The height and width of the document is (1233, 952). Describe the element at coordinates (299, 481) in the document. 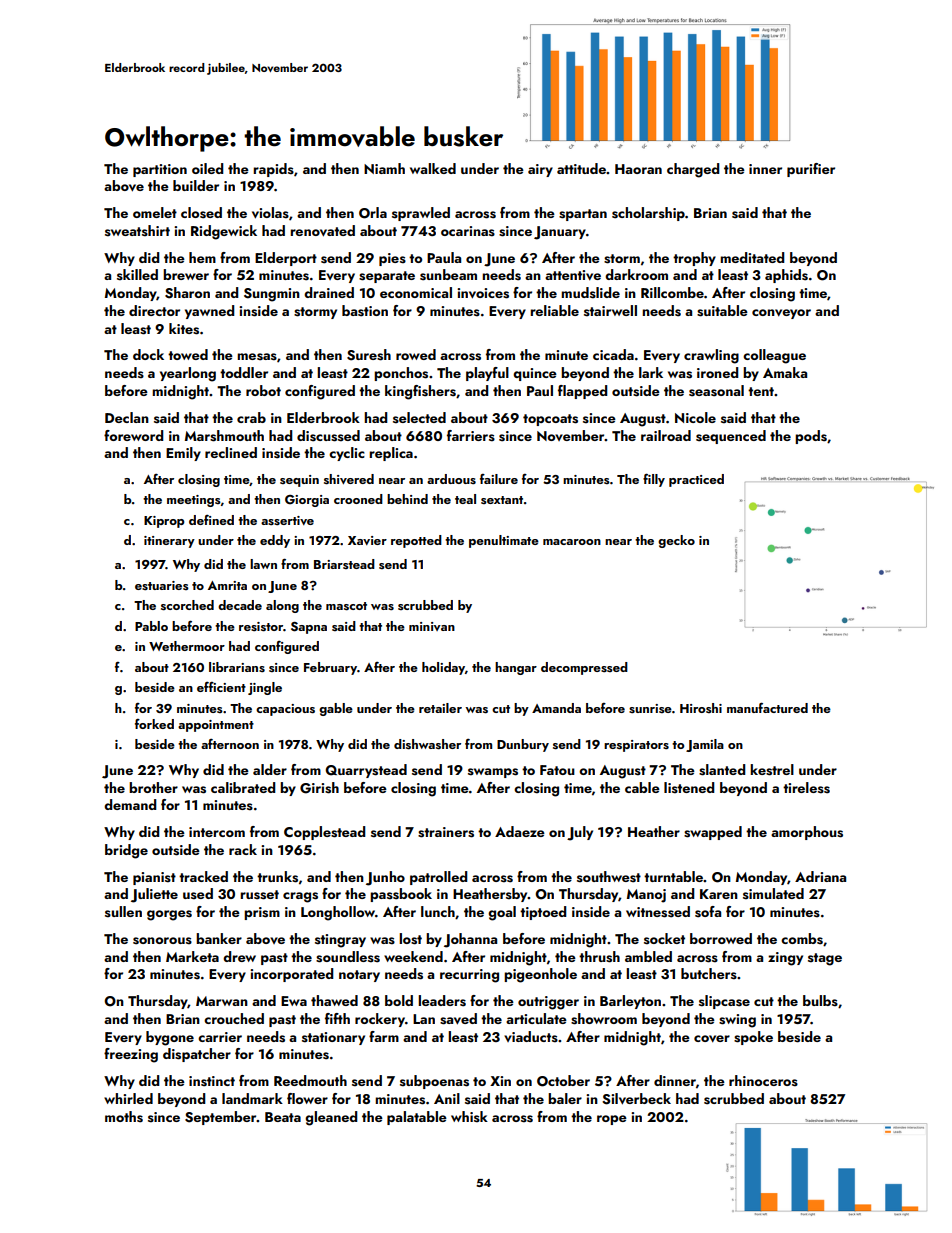

I see `sequin` at that location.
